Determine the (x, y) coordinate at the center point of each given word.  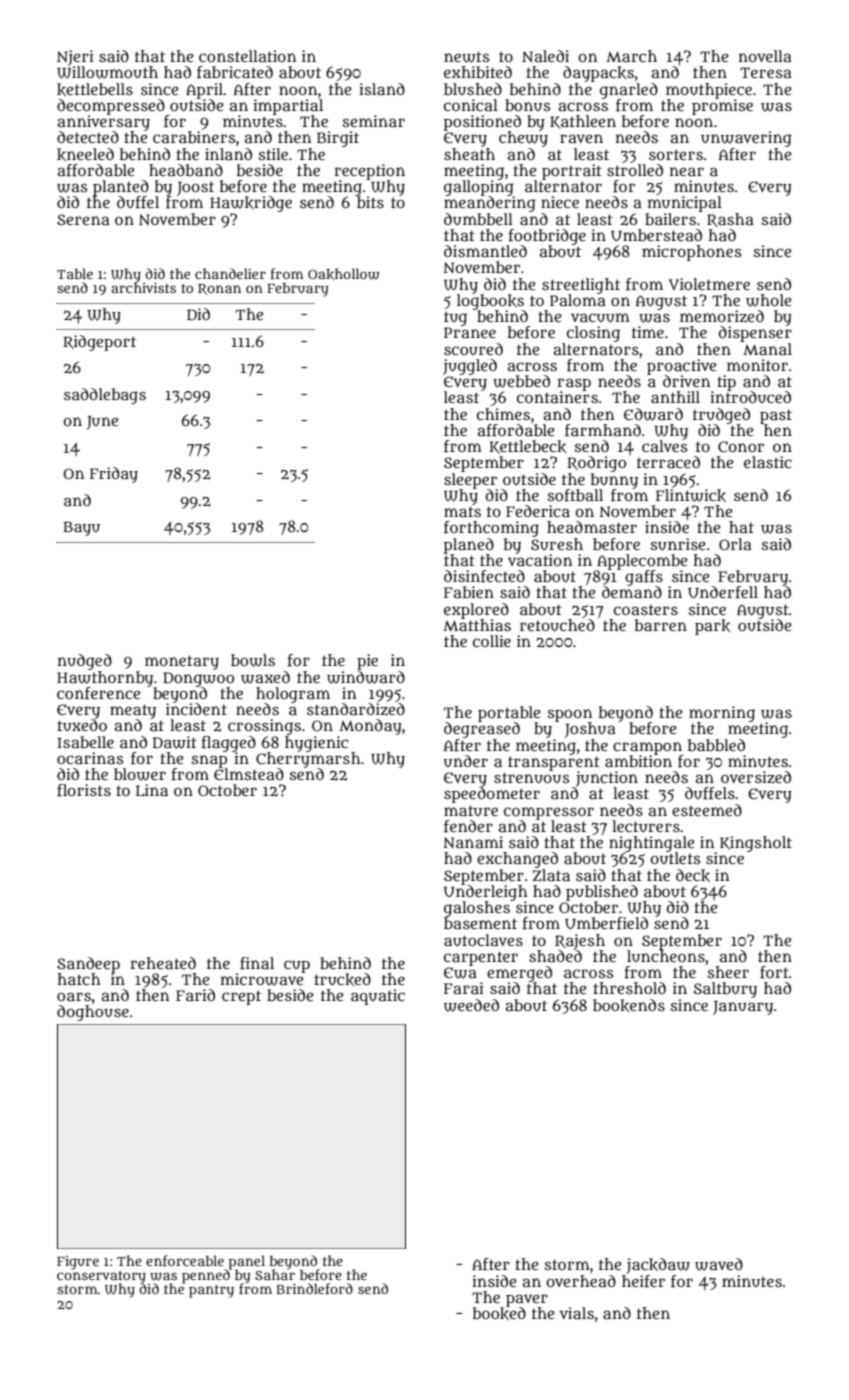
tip (726, 383)
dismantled (485, 251)
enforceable (185, 1260)
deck (693, 875)
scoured (473, 349)
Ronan (219, 289)
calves (664, 446)
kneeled (85, 154)
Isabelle (86, 742)
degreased (482, 730)
